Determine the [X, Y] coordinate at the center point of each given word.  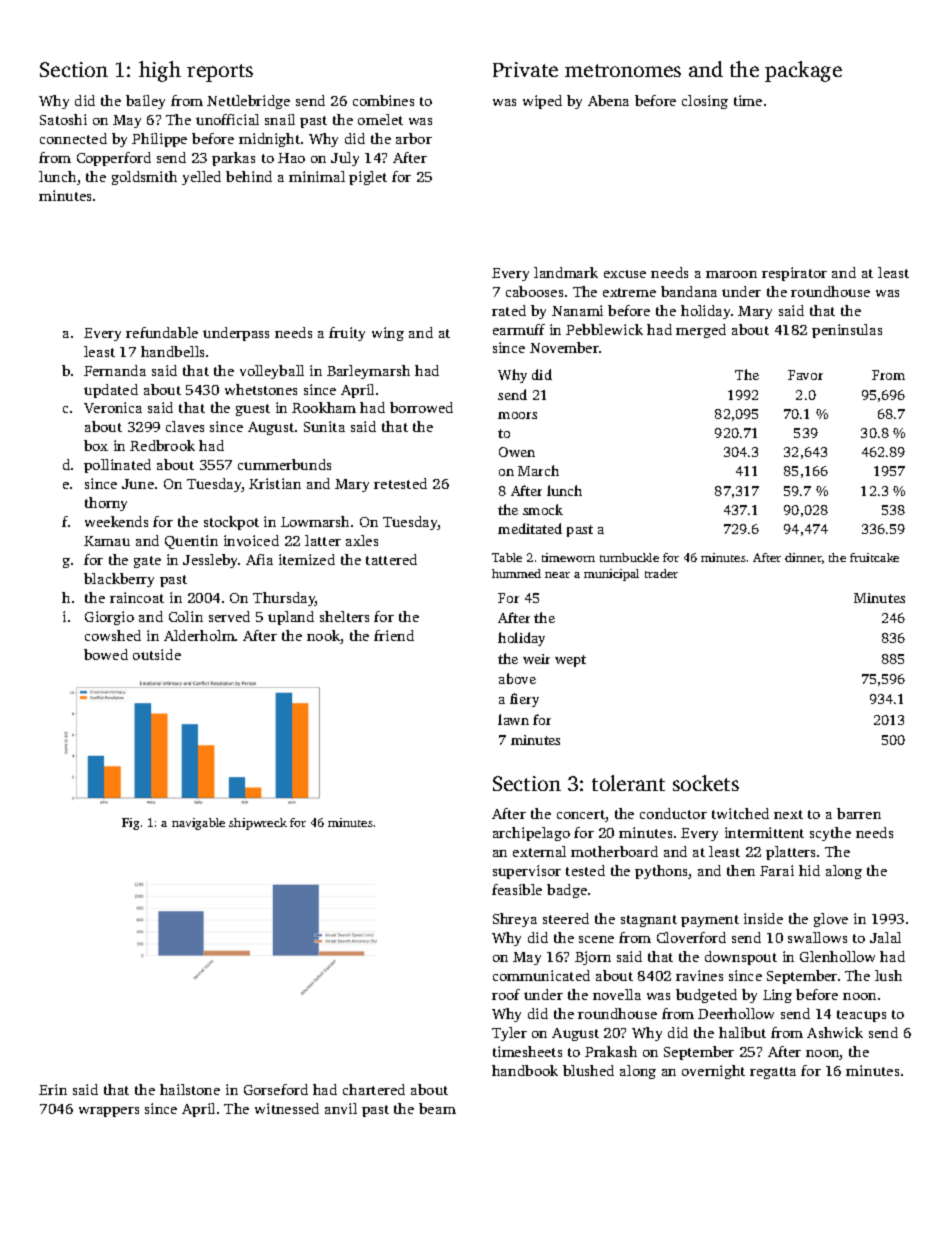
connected [73, 138]
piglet [368, 178]
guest [253, 410]
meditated [530, 528]
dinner [803, 557]
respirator [794, 274]
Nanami [577, 310]
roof [506, 994]
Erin [53, 1089]
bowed [106, 654]
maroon [731, 274]
